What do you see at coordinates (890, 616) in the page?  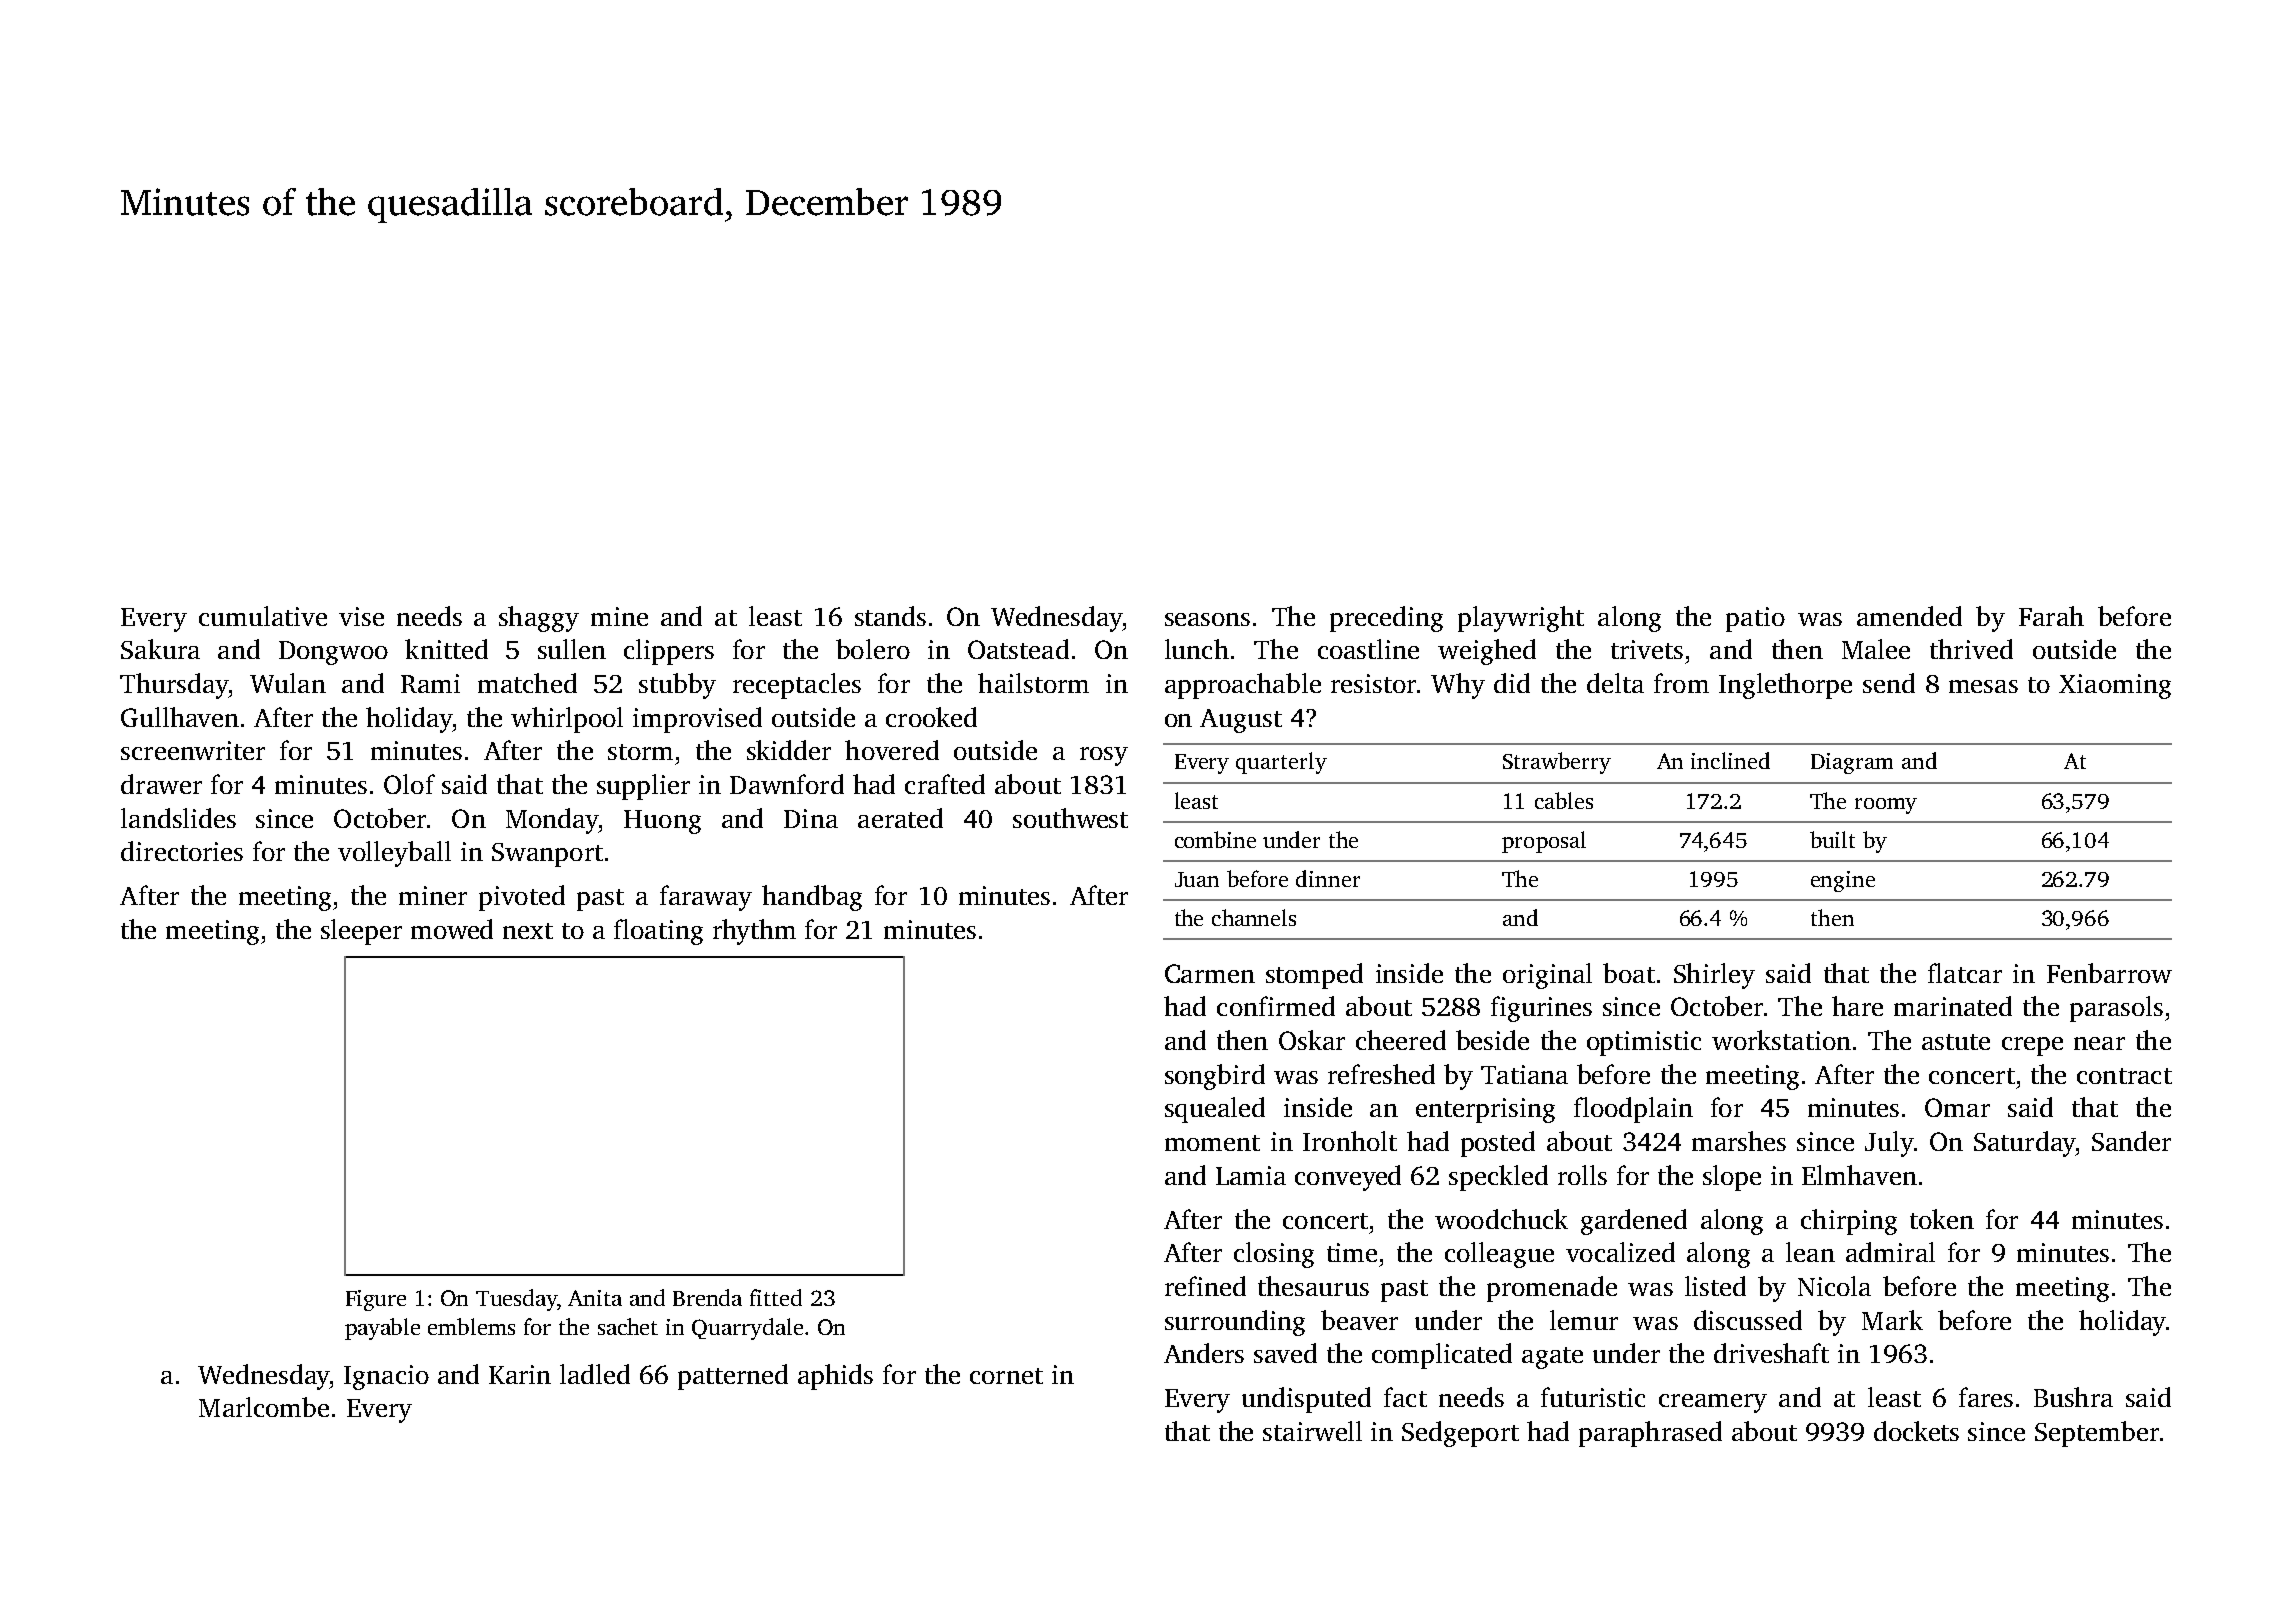 I see `stands` at bounding box center [890, 616].
